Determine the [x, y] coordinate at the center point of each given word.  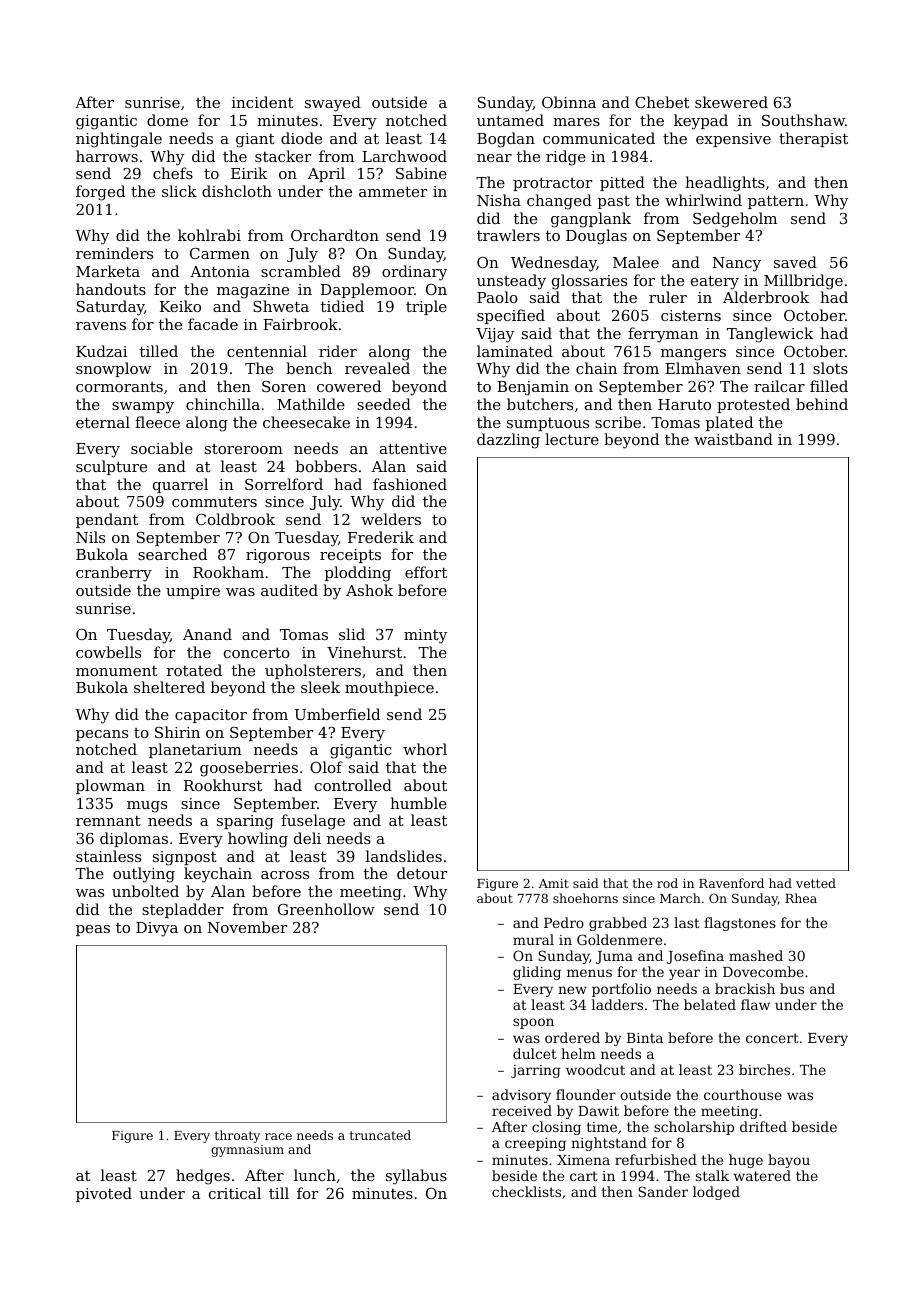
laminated [515, 351]
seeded [384, 404]
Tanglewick [770, 335]
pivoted [104, 1194]
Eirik [249, 173]
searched [172, 554]
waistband [733, 439]
